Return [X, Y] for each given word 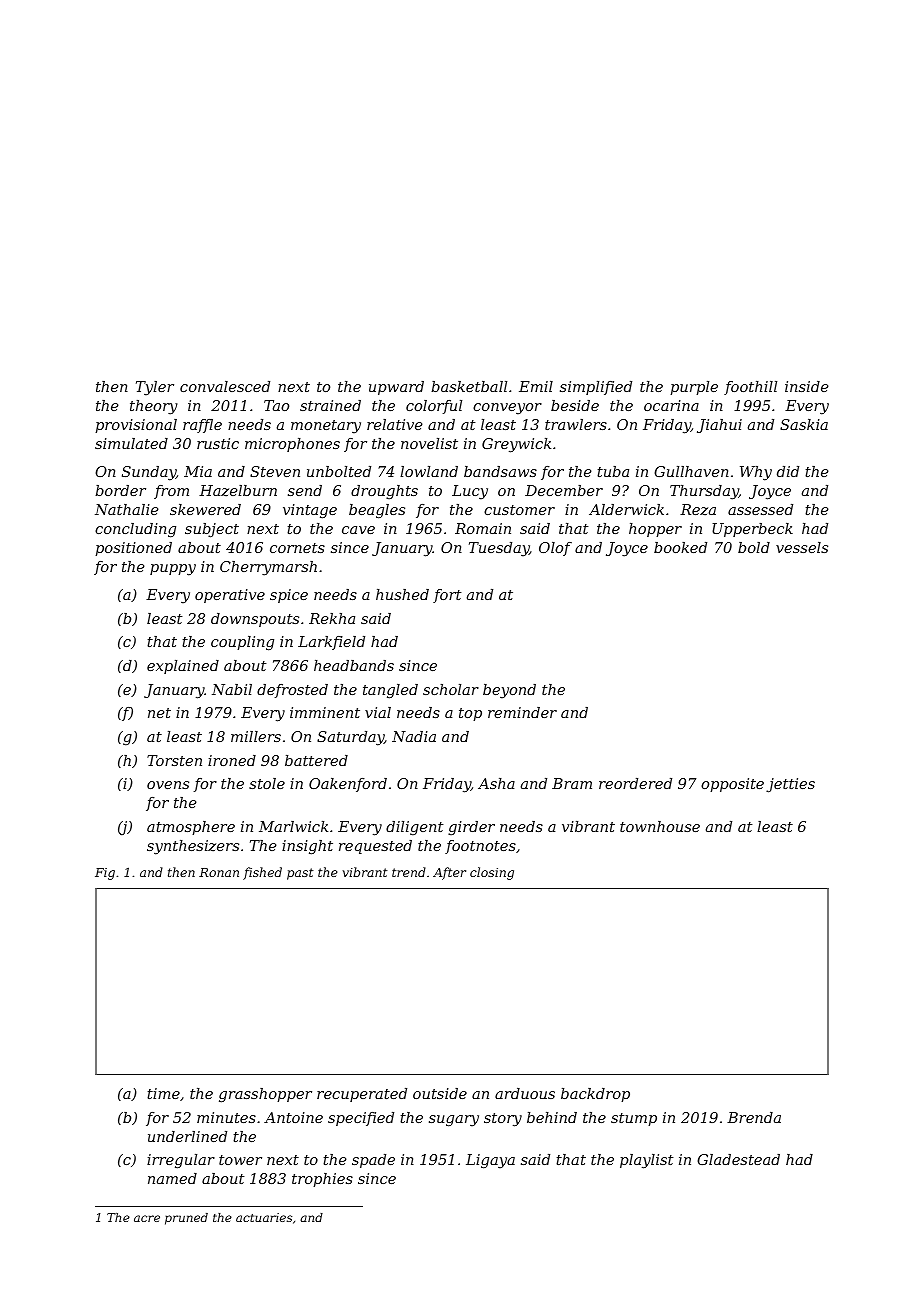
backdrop [595, 1095]
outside [440, 1093]
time [163, 1093]
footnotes [480, 847]
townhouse [660, 826]
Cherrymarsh [268, 568]
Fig [105, 874]
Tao [276, 405]
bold [754, 547]
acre [147, 1218]
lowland [429, 471]
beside [575, 405]
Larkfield [331, 643]
